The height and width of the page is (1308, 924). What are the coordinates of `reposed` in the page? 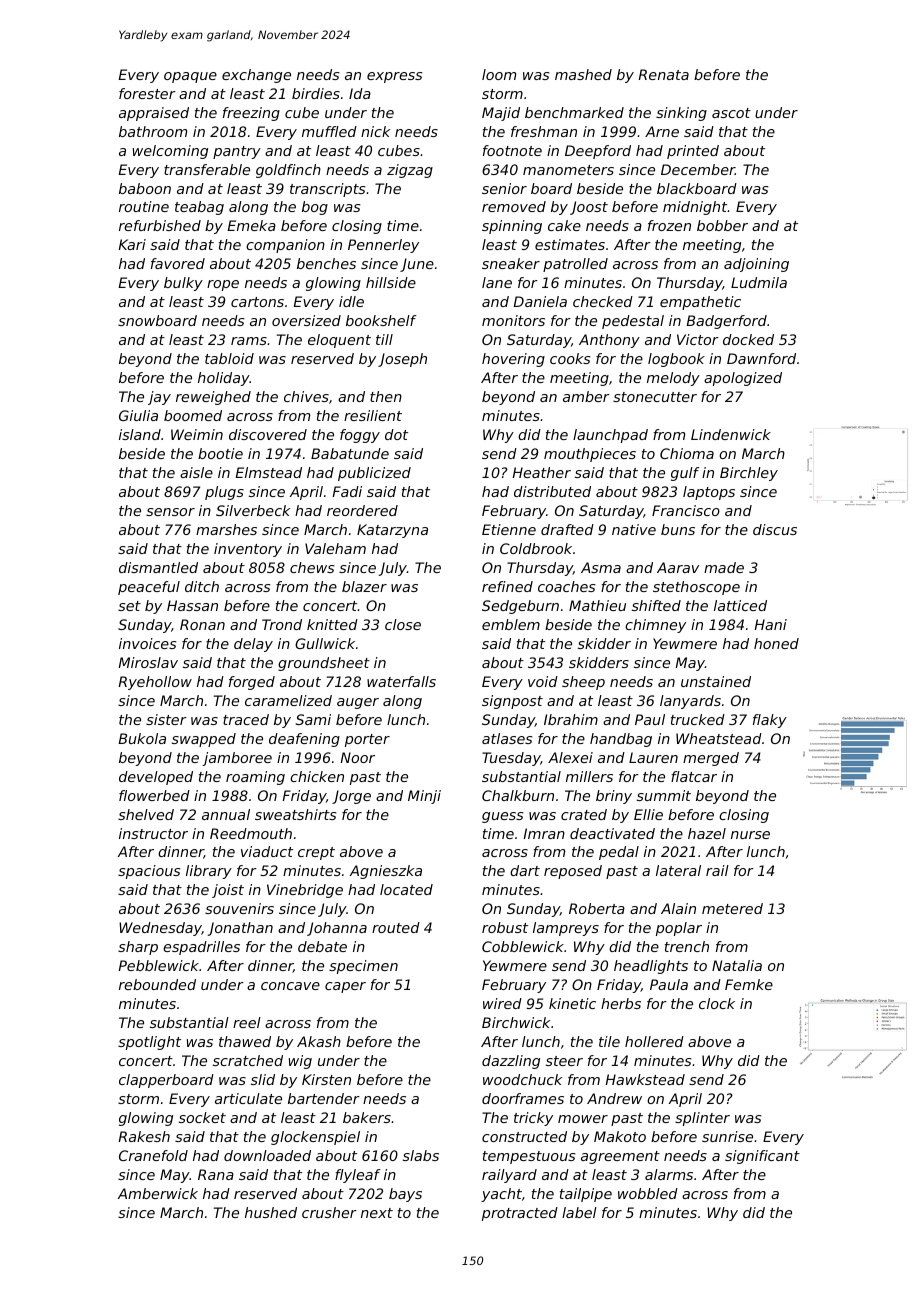 It's located at (573, 872).
